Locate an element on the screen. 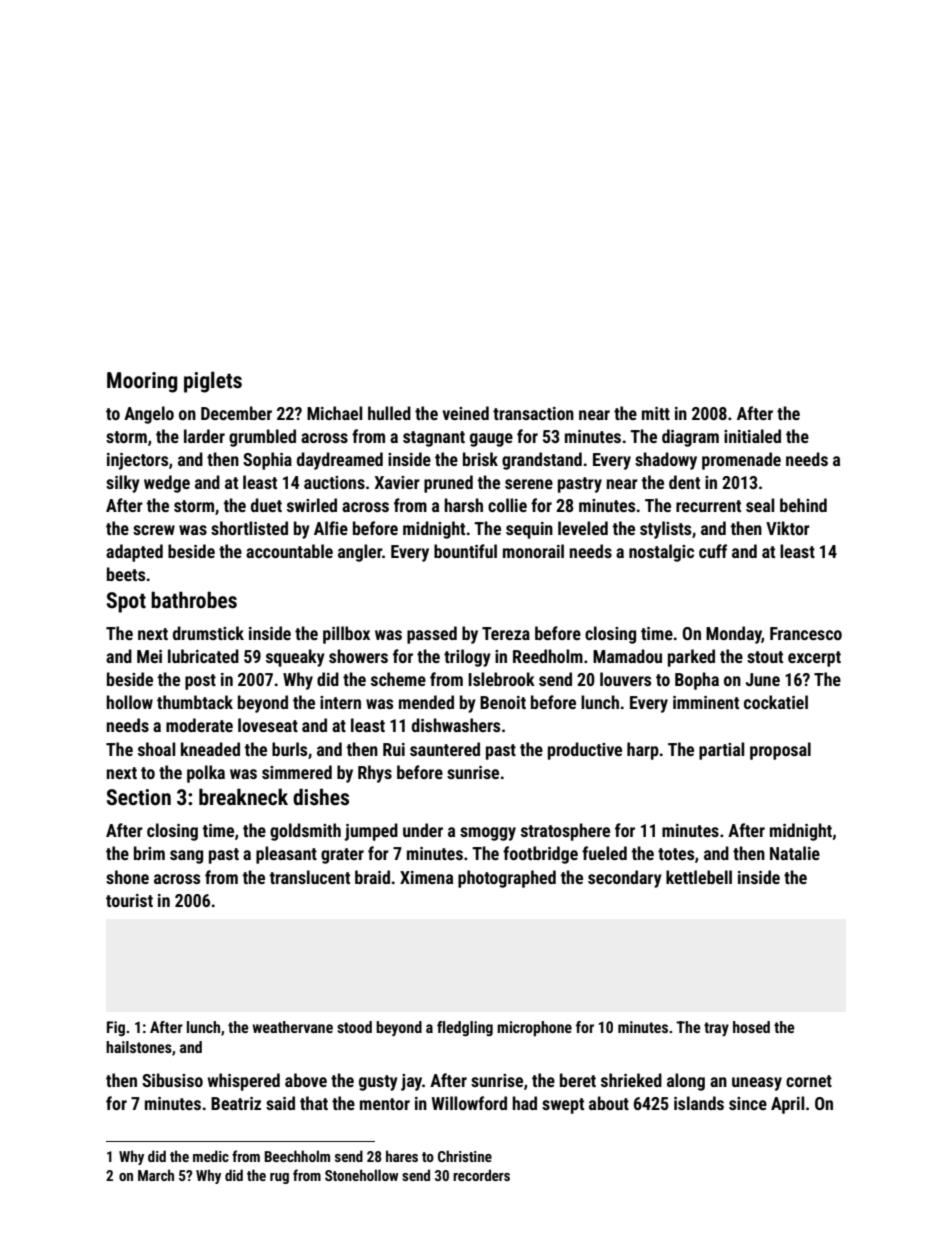 This screenshot has width=952, height=1233. Mooring is located at coordinates (142, 382).
